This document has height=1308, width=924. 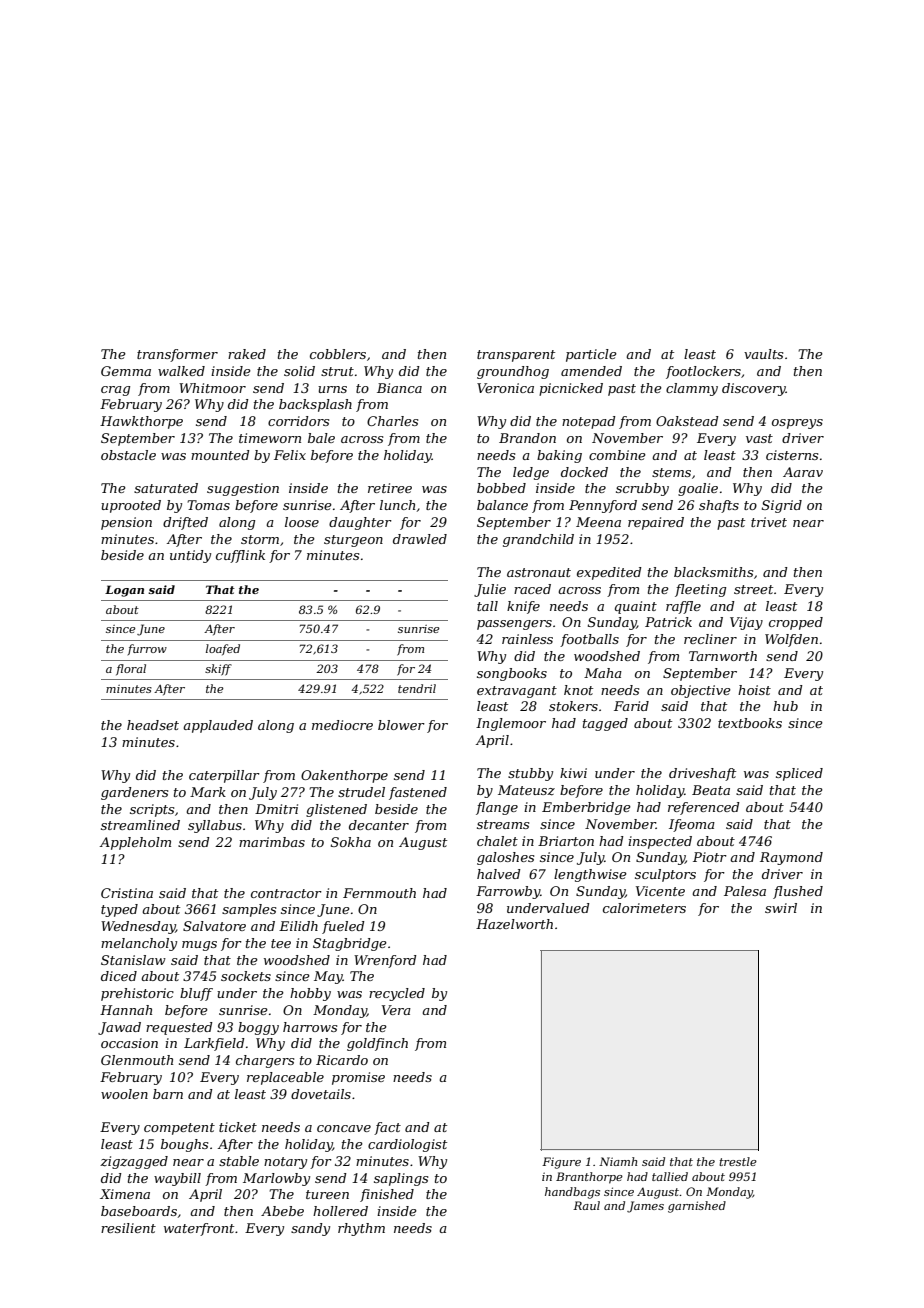 What do you see at coordinates (417, 688) in the document?
I see `tendril` at bounding box center [417, 688].
